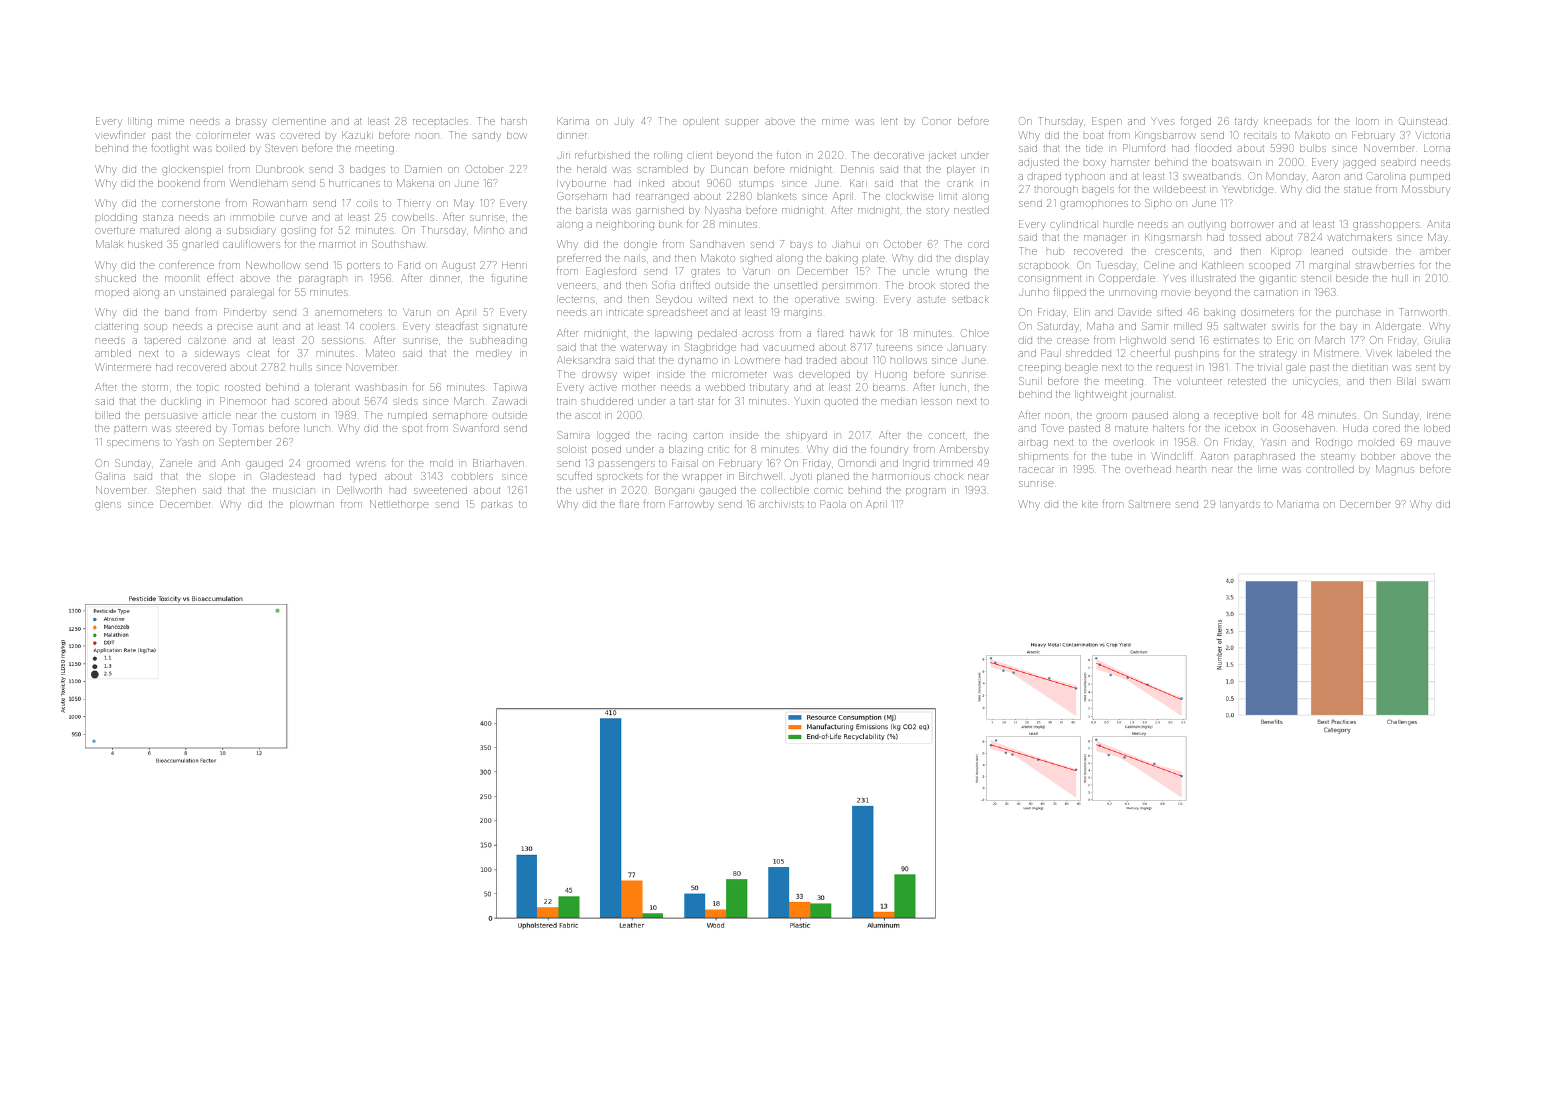  What do you see at coordinates (670, 224) in the document?
I see `bunk` at bounding box center [670, 224].
